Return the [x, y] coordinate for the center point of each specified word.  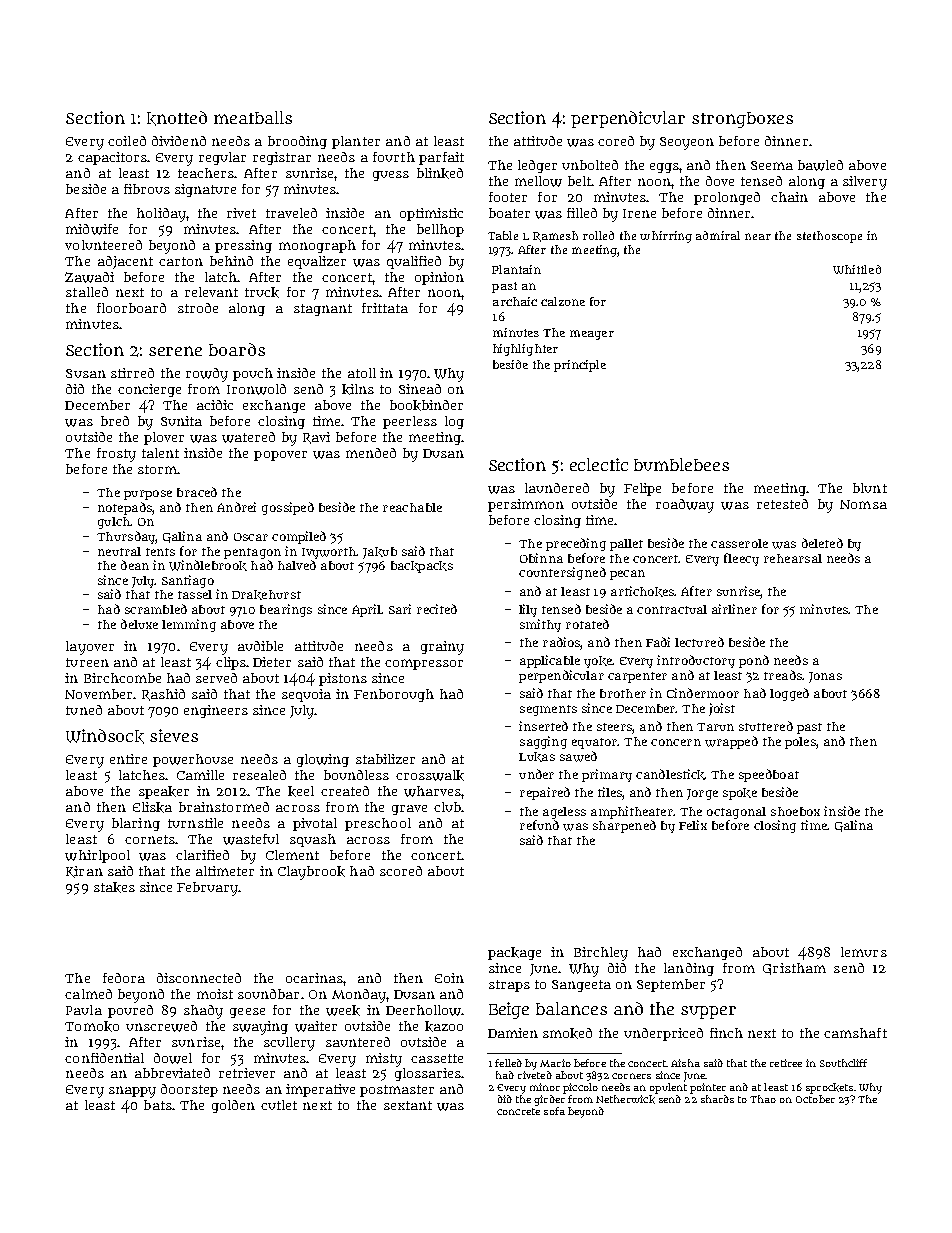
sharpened [624, 826]
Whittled [857, 269]
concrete [518, 1111]
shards [717, 1099]
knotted [177, 118]
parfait [441, 158]
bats [158, 1105]
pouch [253, 374]
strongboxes [742, 120]
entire [128, 759]
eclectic [599, 464]
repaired [545, 793]
